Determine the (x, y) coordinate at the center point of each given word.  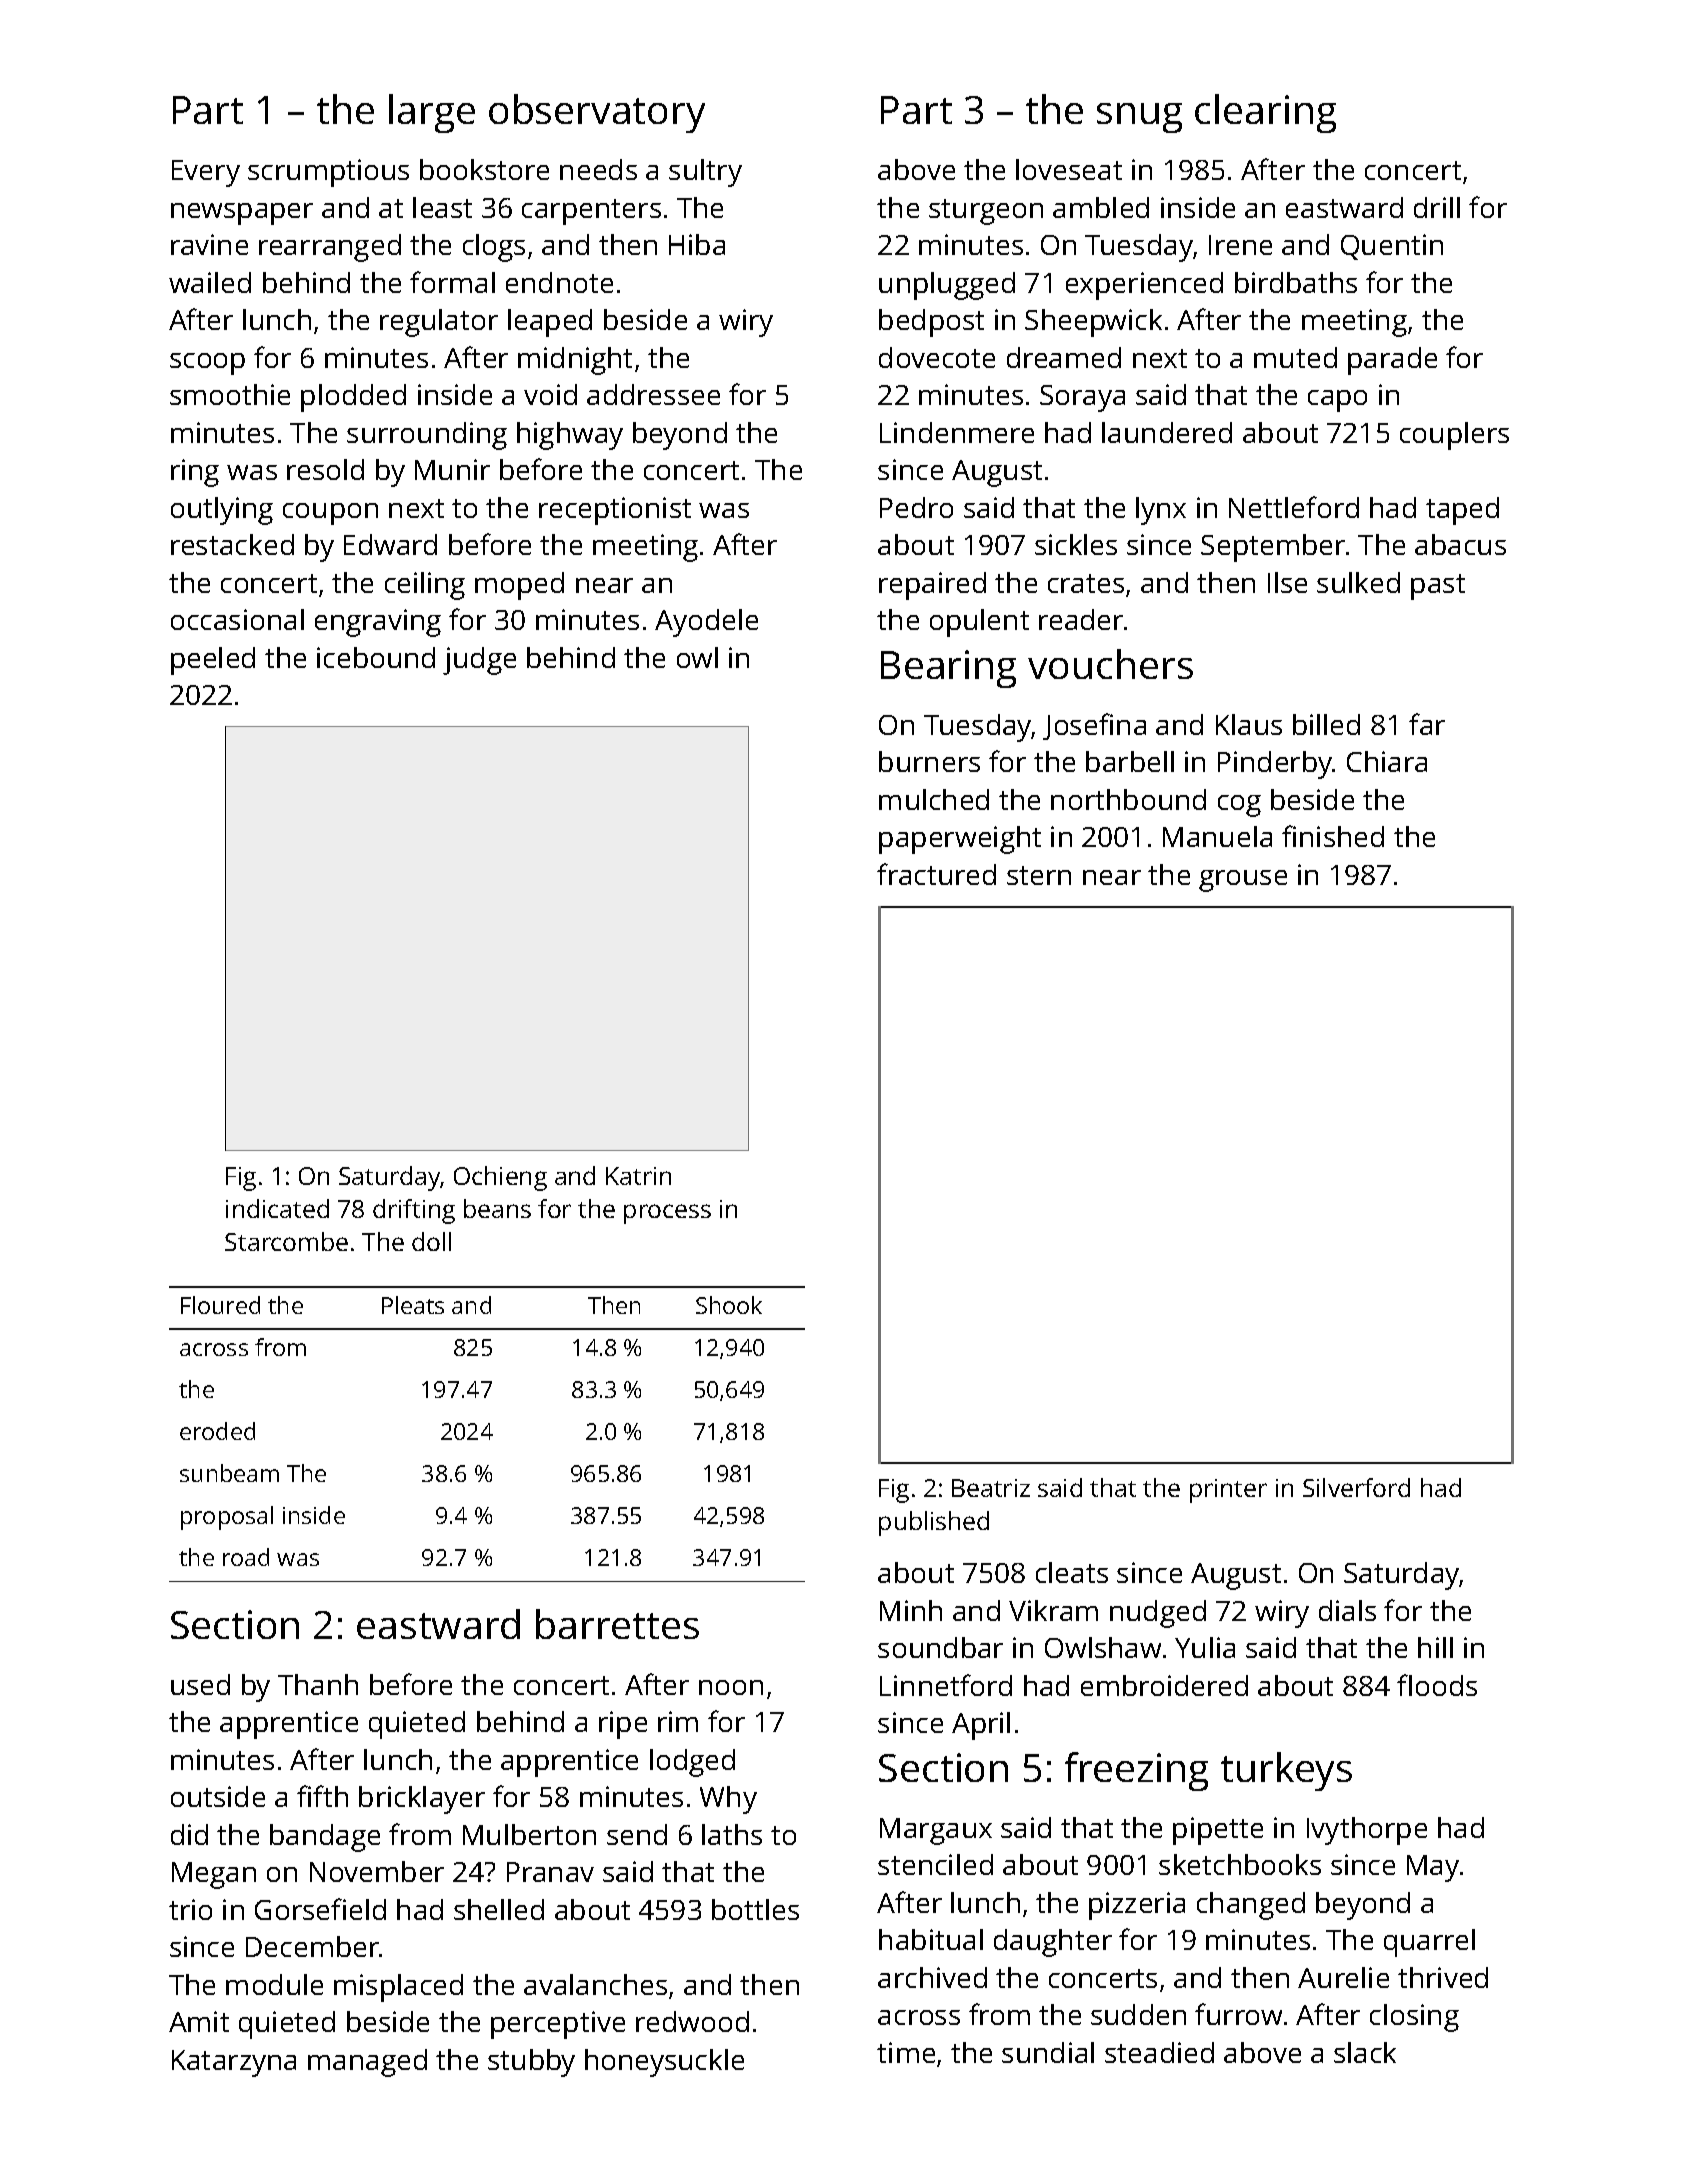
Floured (220, 1305)
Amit (199, 2021)
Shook (729, 1305)
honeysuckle (664, 2063)
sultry (705, 173)
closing (1414, 2018)
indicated (277, 1208)
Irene (1240, 245)
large (432, 113)
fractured (936, 874)
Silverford (1356, 1487)
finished (1333, 836)
